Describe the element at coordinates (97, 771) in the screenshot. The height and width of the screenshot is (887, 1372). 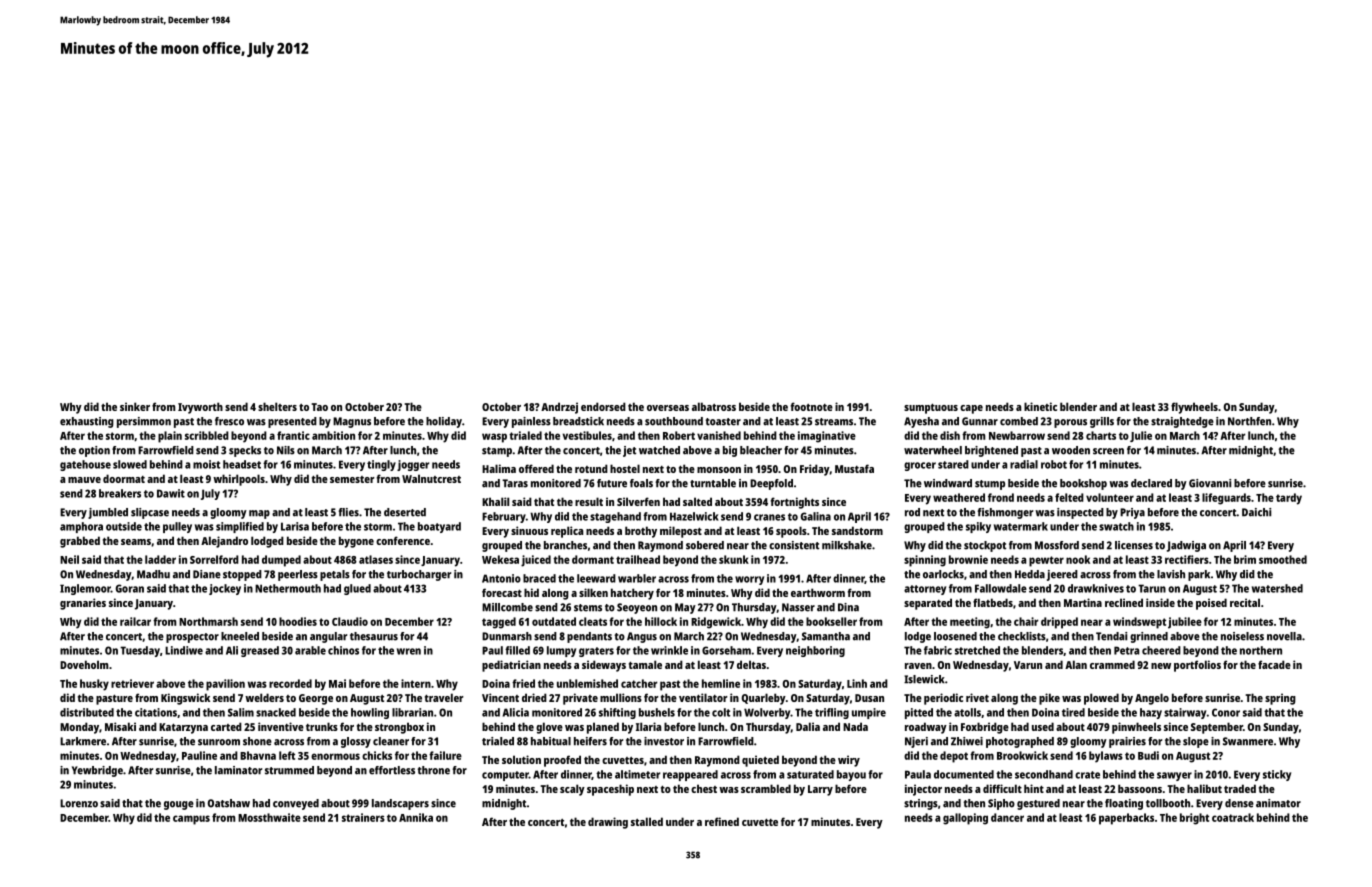
I see `Yewbridge` at that location.
